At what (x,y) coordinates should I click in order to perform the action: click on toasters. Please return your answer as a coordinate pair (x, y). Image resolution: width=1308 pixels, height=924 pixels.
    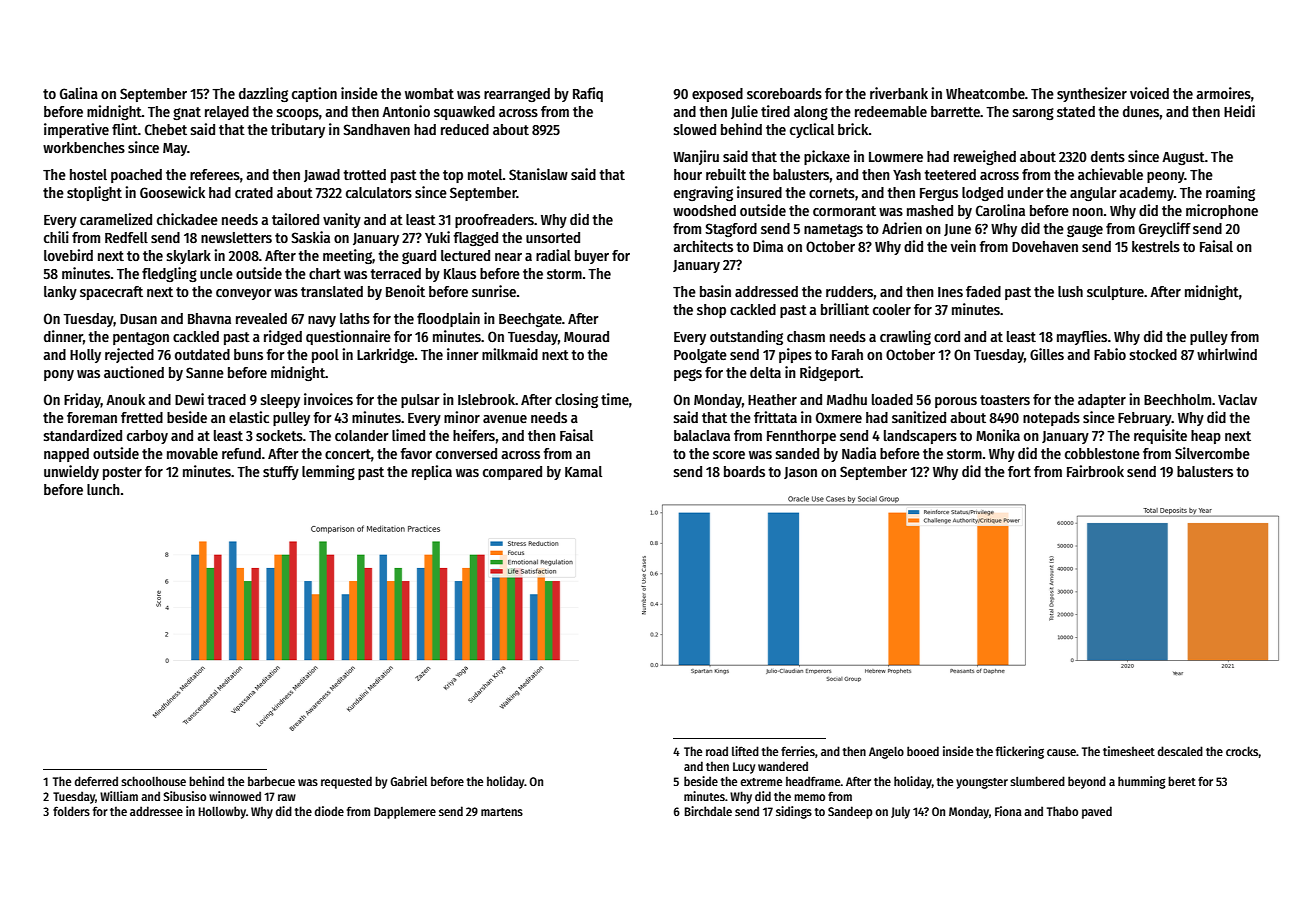
    Looking at the image, I should click on (1005, 400).
